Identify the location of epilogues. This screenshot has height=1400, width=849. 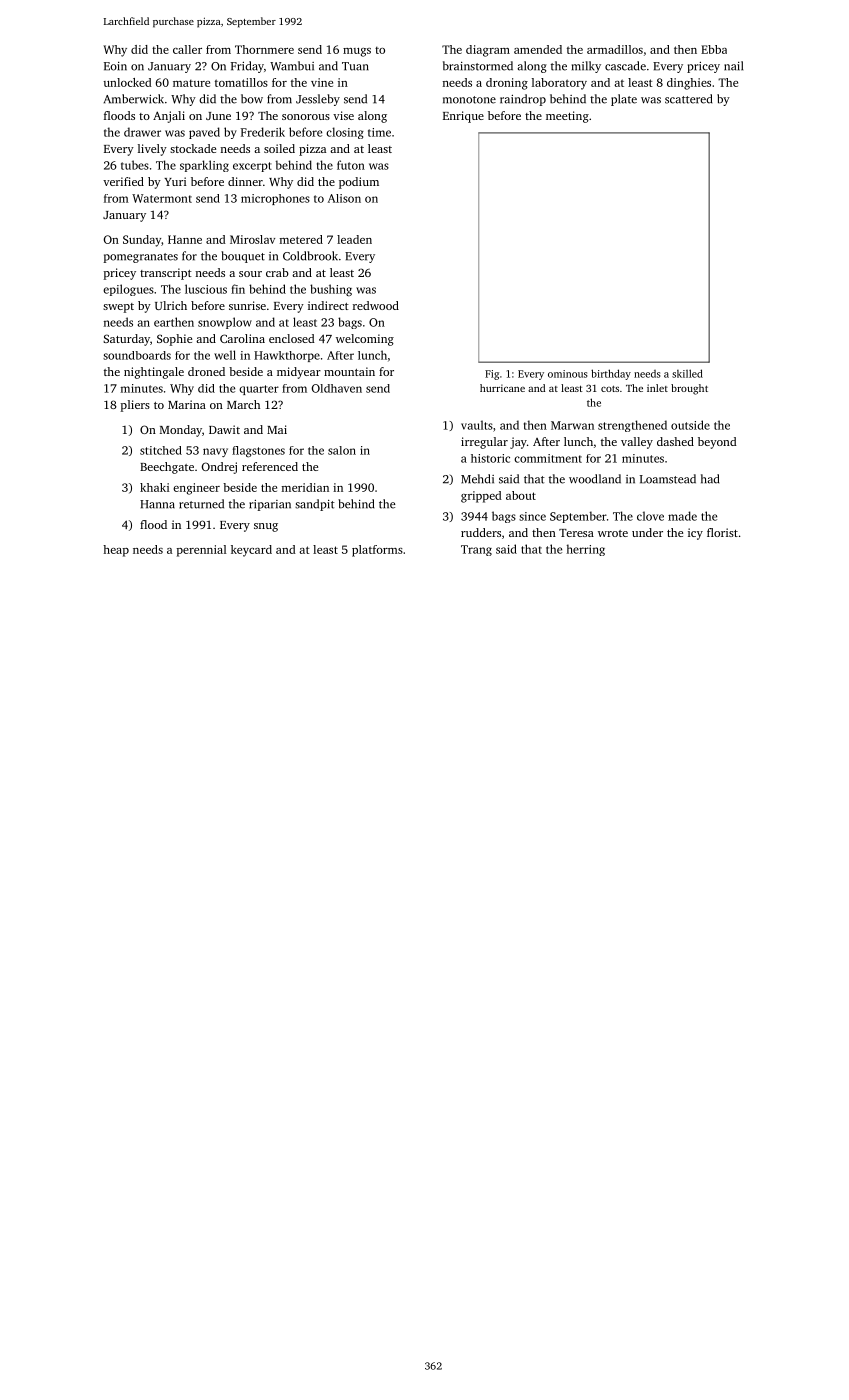
(128, 290).
